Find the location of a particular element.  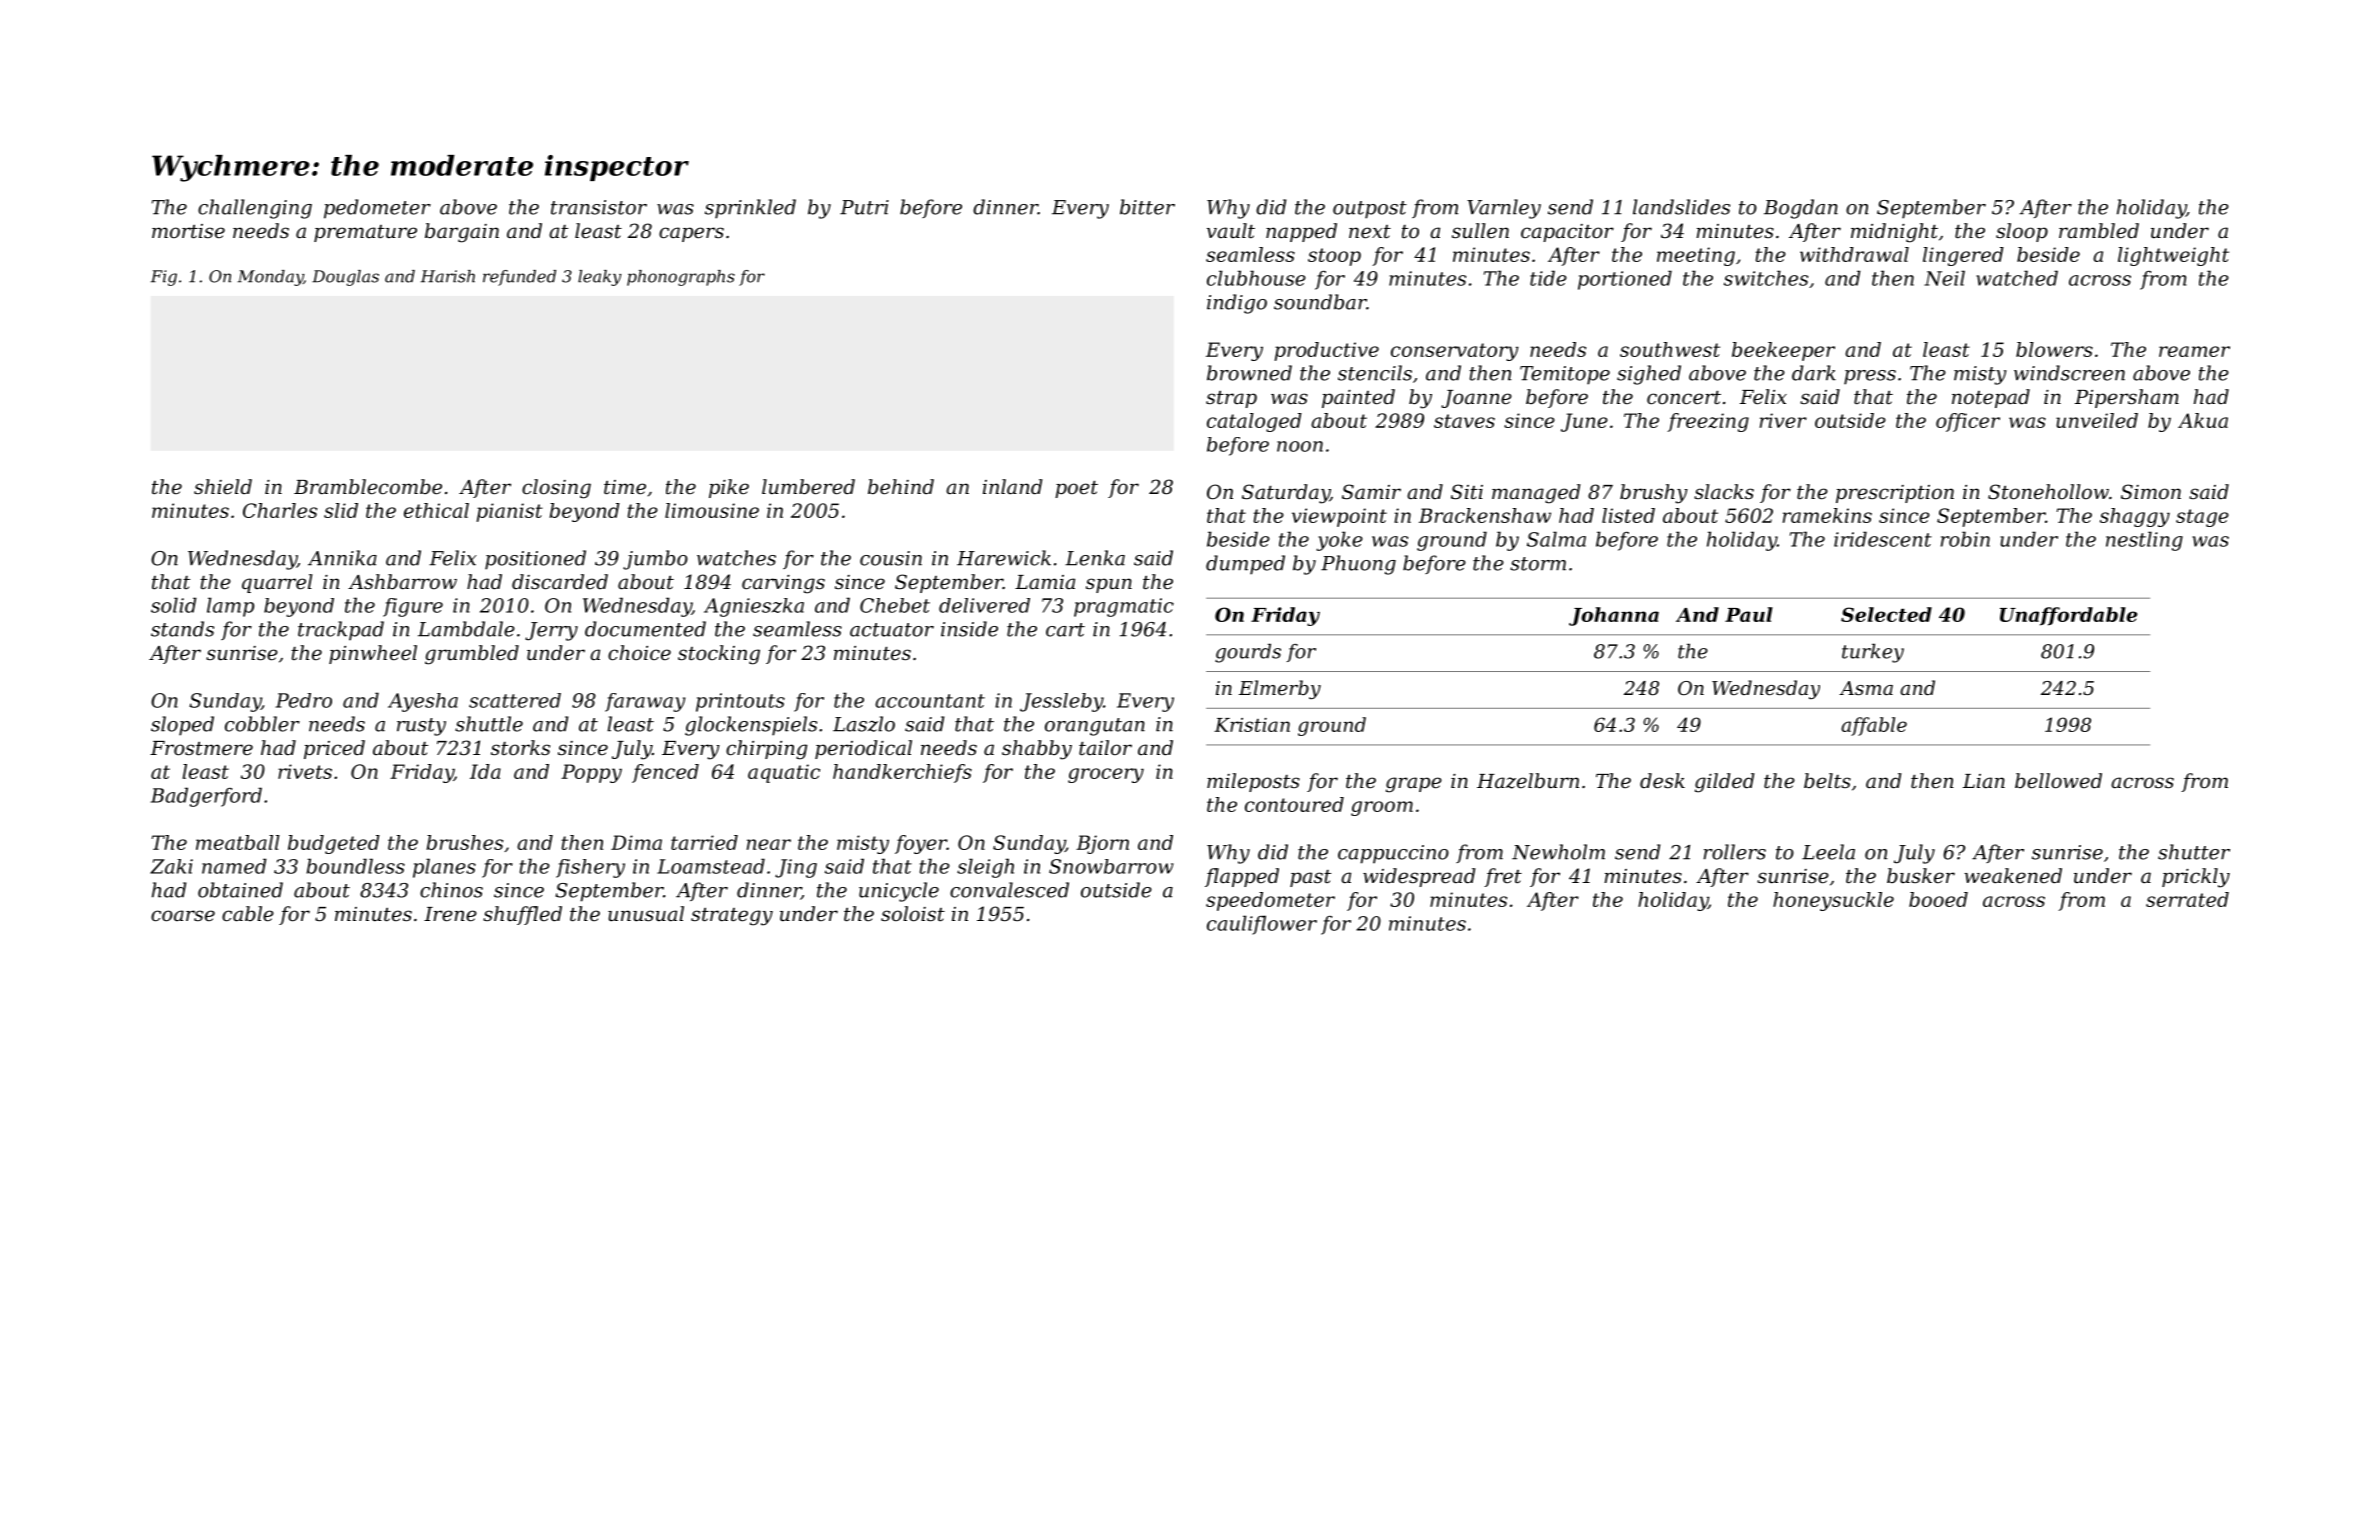

strap is located at coordinates (1231, 399).
